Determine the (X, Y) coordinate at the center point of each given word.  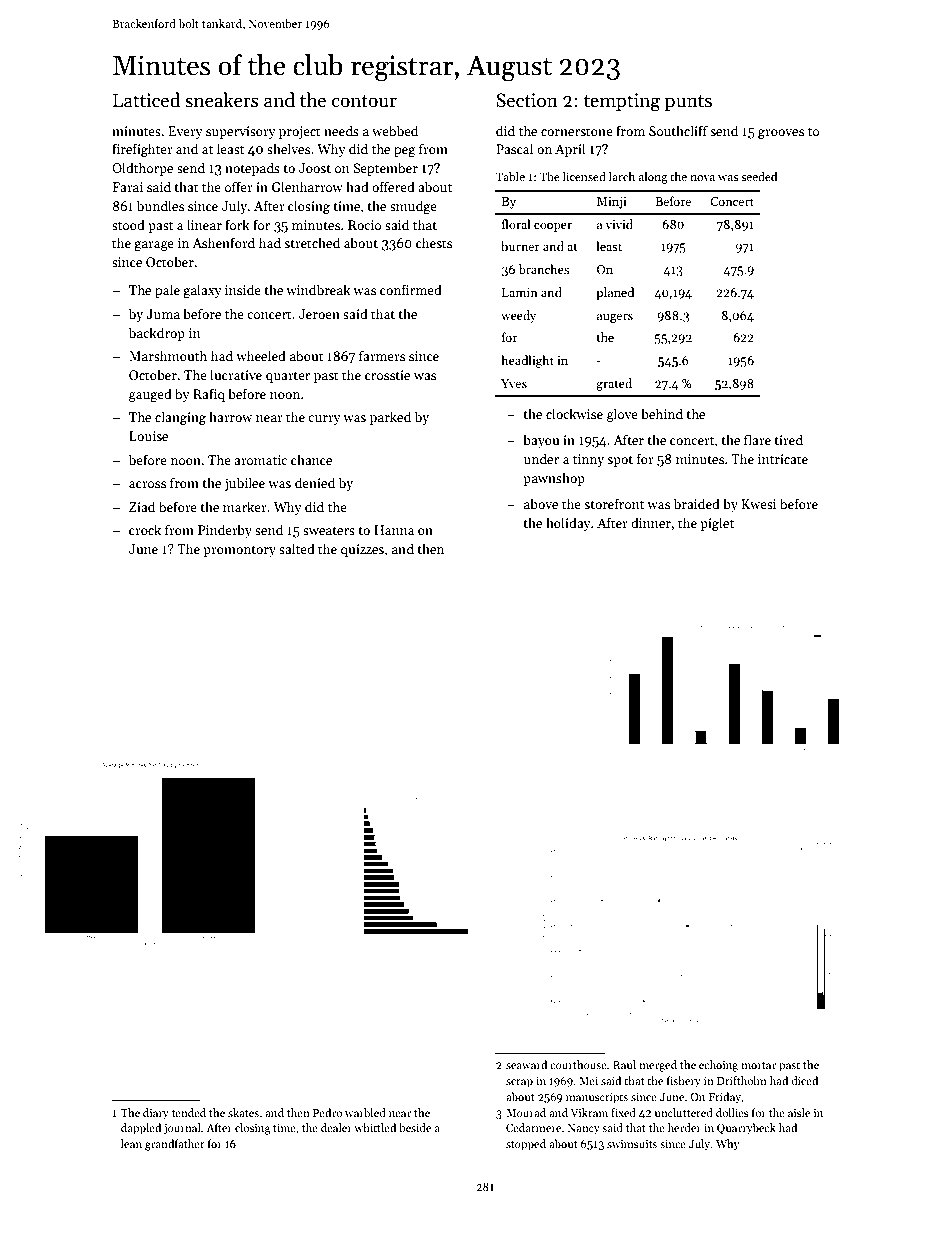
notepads (252, 169)
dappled (141, 1129)
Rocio (364, 225)
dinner (651, 522)
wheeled (261, 355)
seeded (759, 176)
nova (702, 178)
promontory (239, 551)
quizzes (362, 550)
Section (527, 100)
